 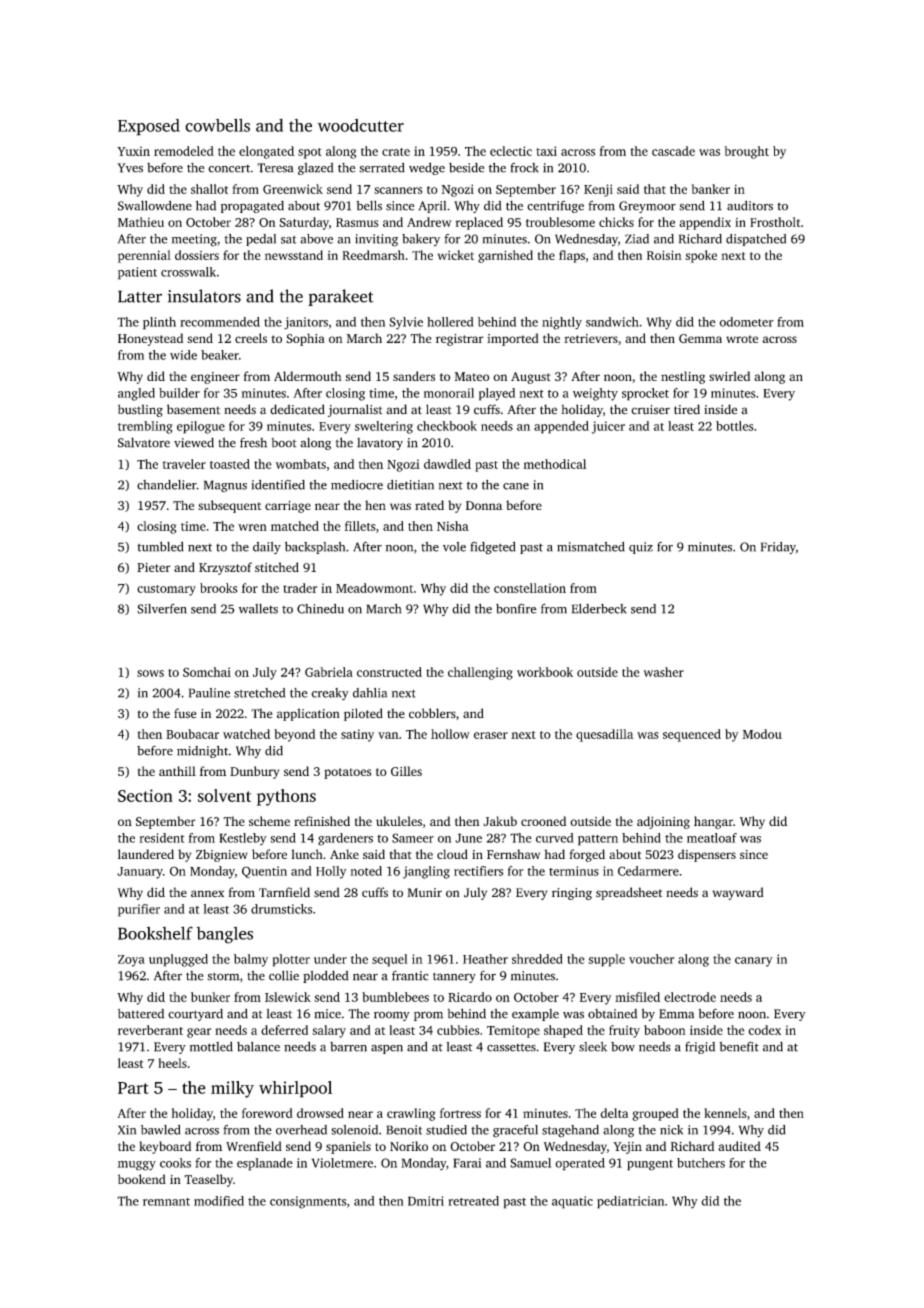 What do you see at coordinates (545, 672) in the screenshot?
I see `workbook` at bounding box center [545, 672].
